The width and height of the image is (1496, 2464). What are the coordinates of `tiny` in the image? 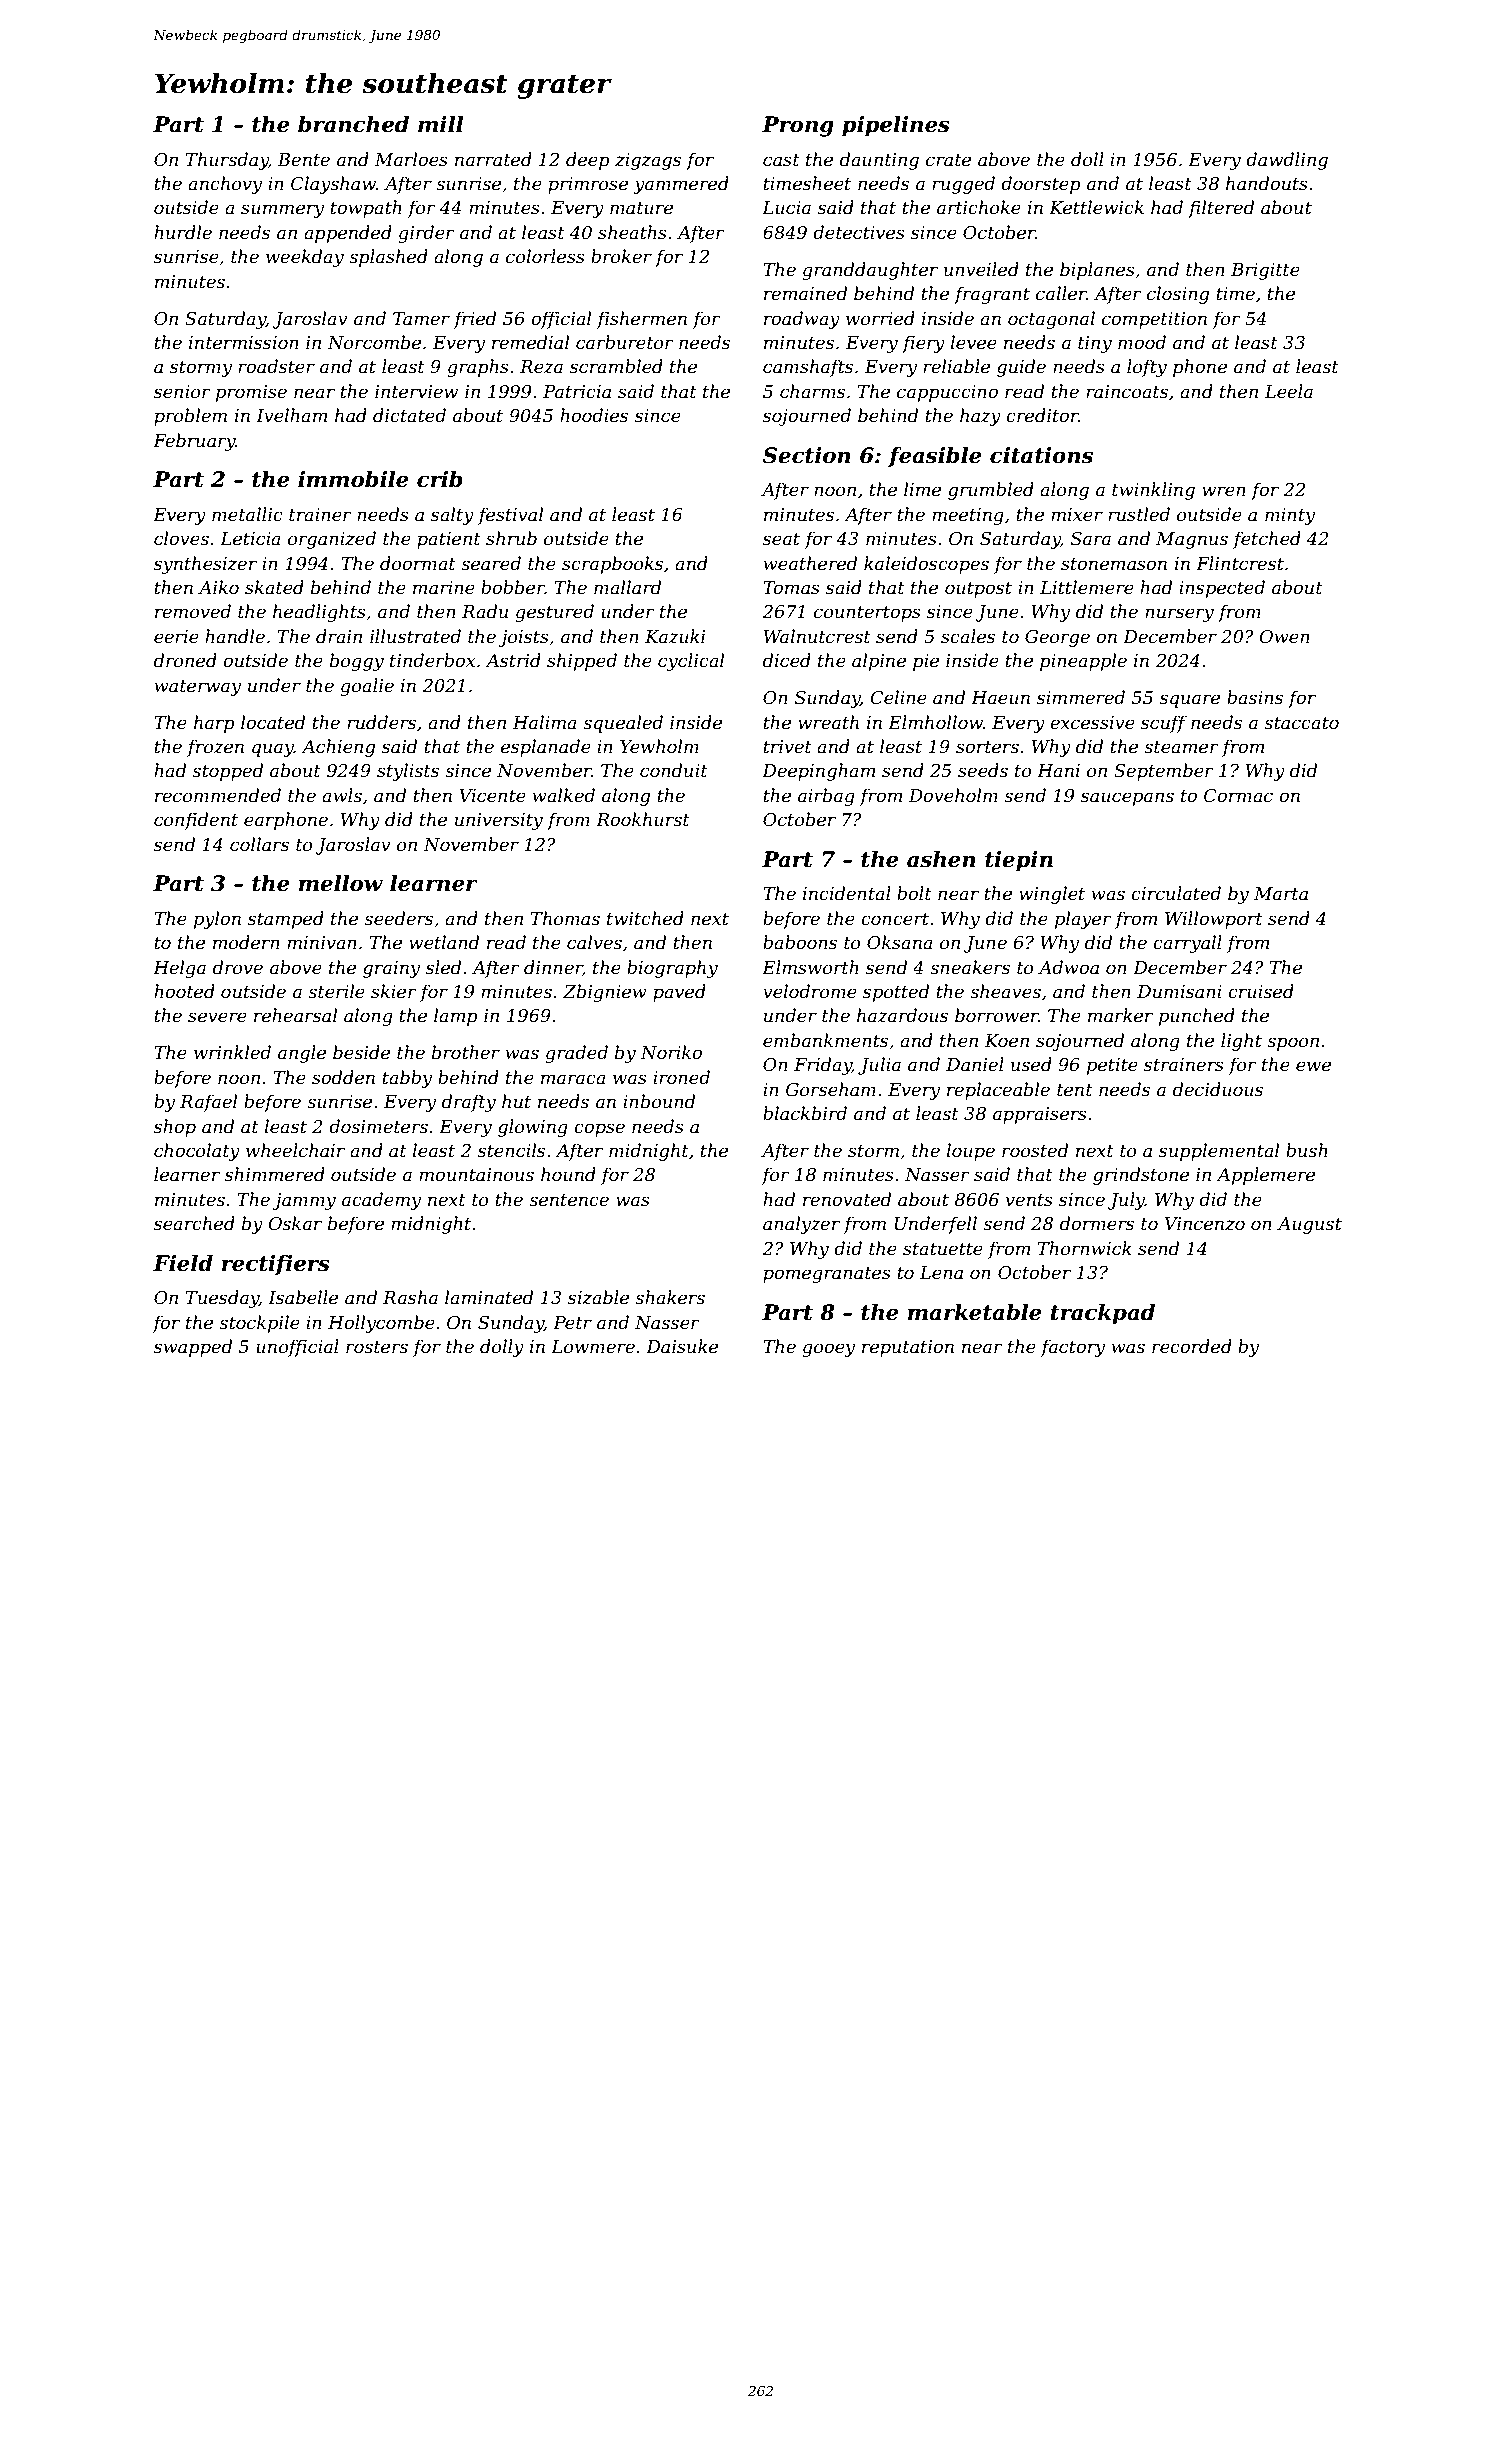 It's located at (1095, 344).
